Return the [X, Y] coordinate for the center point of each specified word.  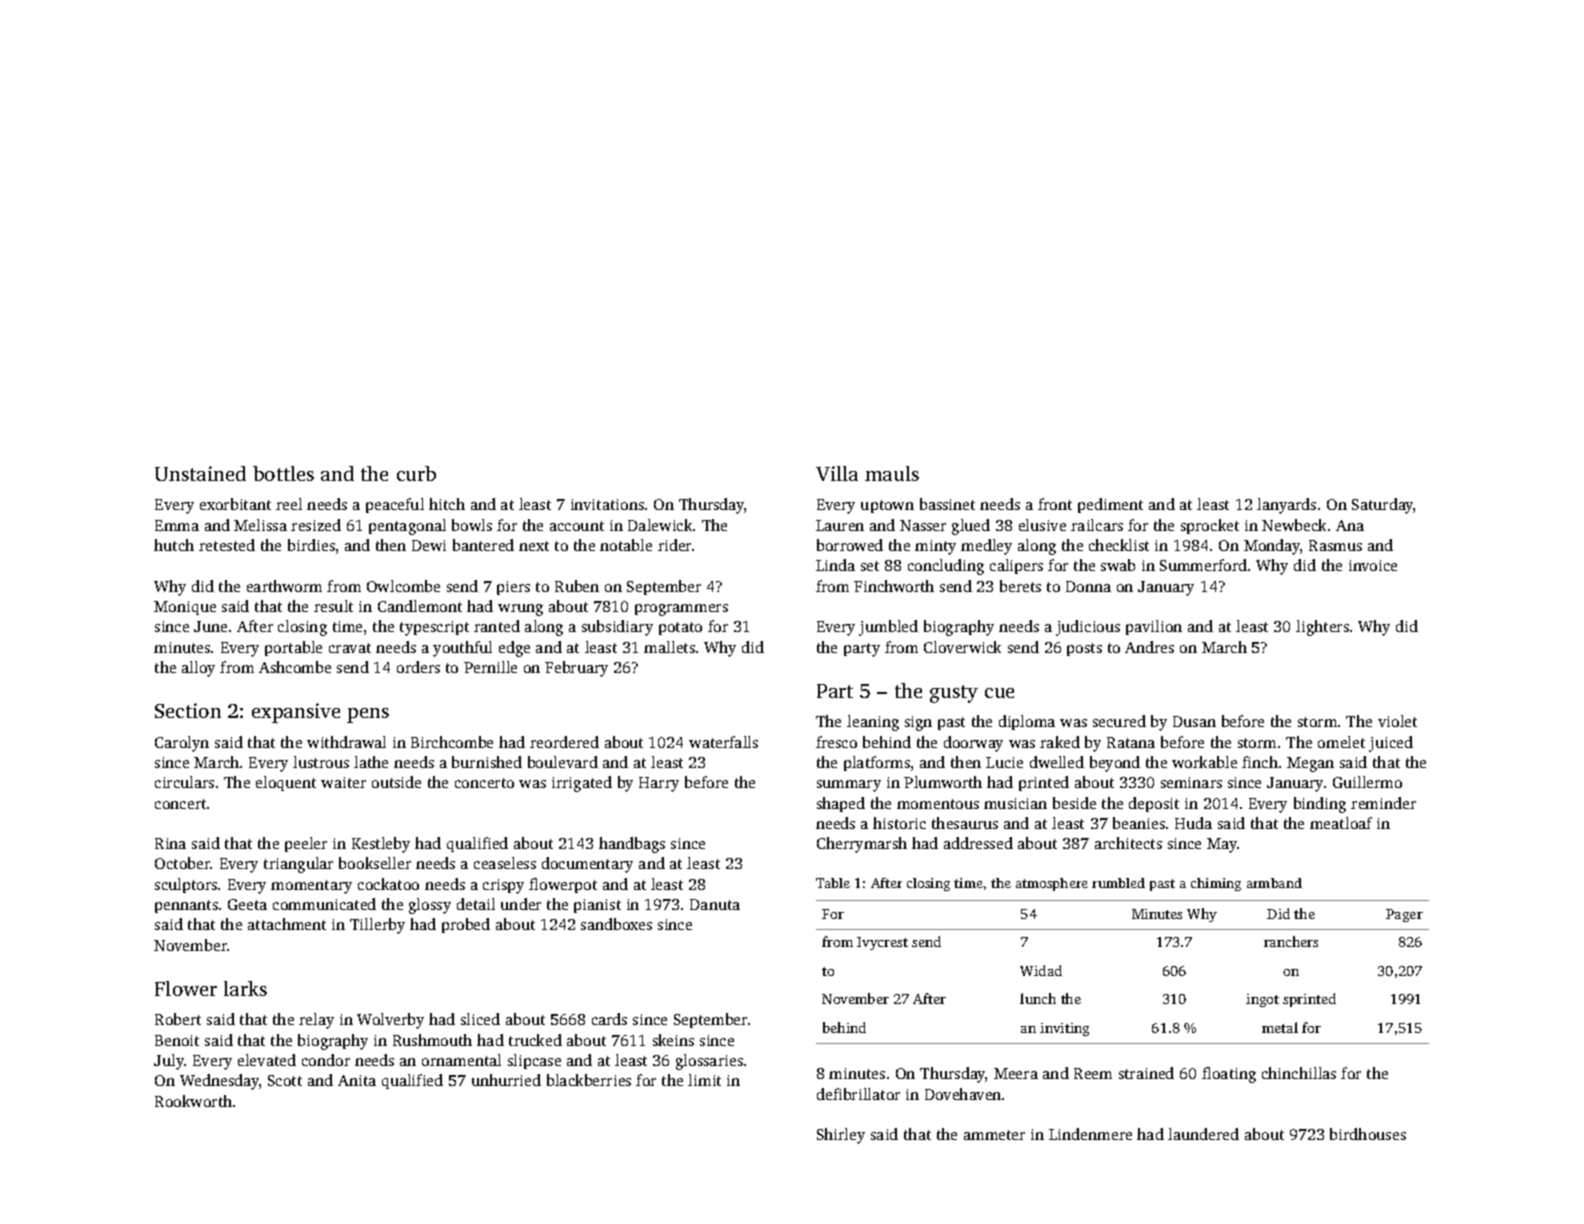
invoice [1373, 565]
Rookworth [193, 1101]
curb [416, 473]
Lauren [840, 525]
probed [466, 925]
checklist [1119, 545]
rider [674, 545]
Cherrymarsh [862, 845]
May [1222, 845]
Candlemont [420, 606]
